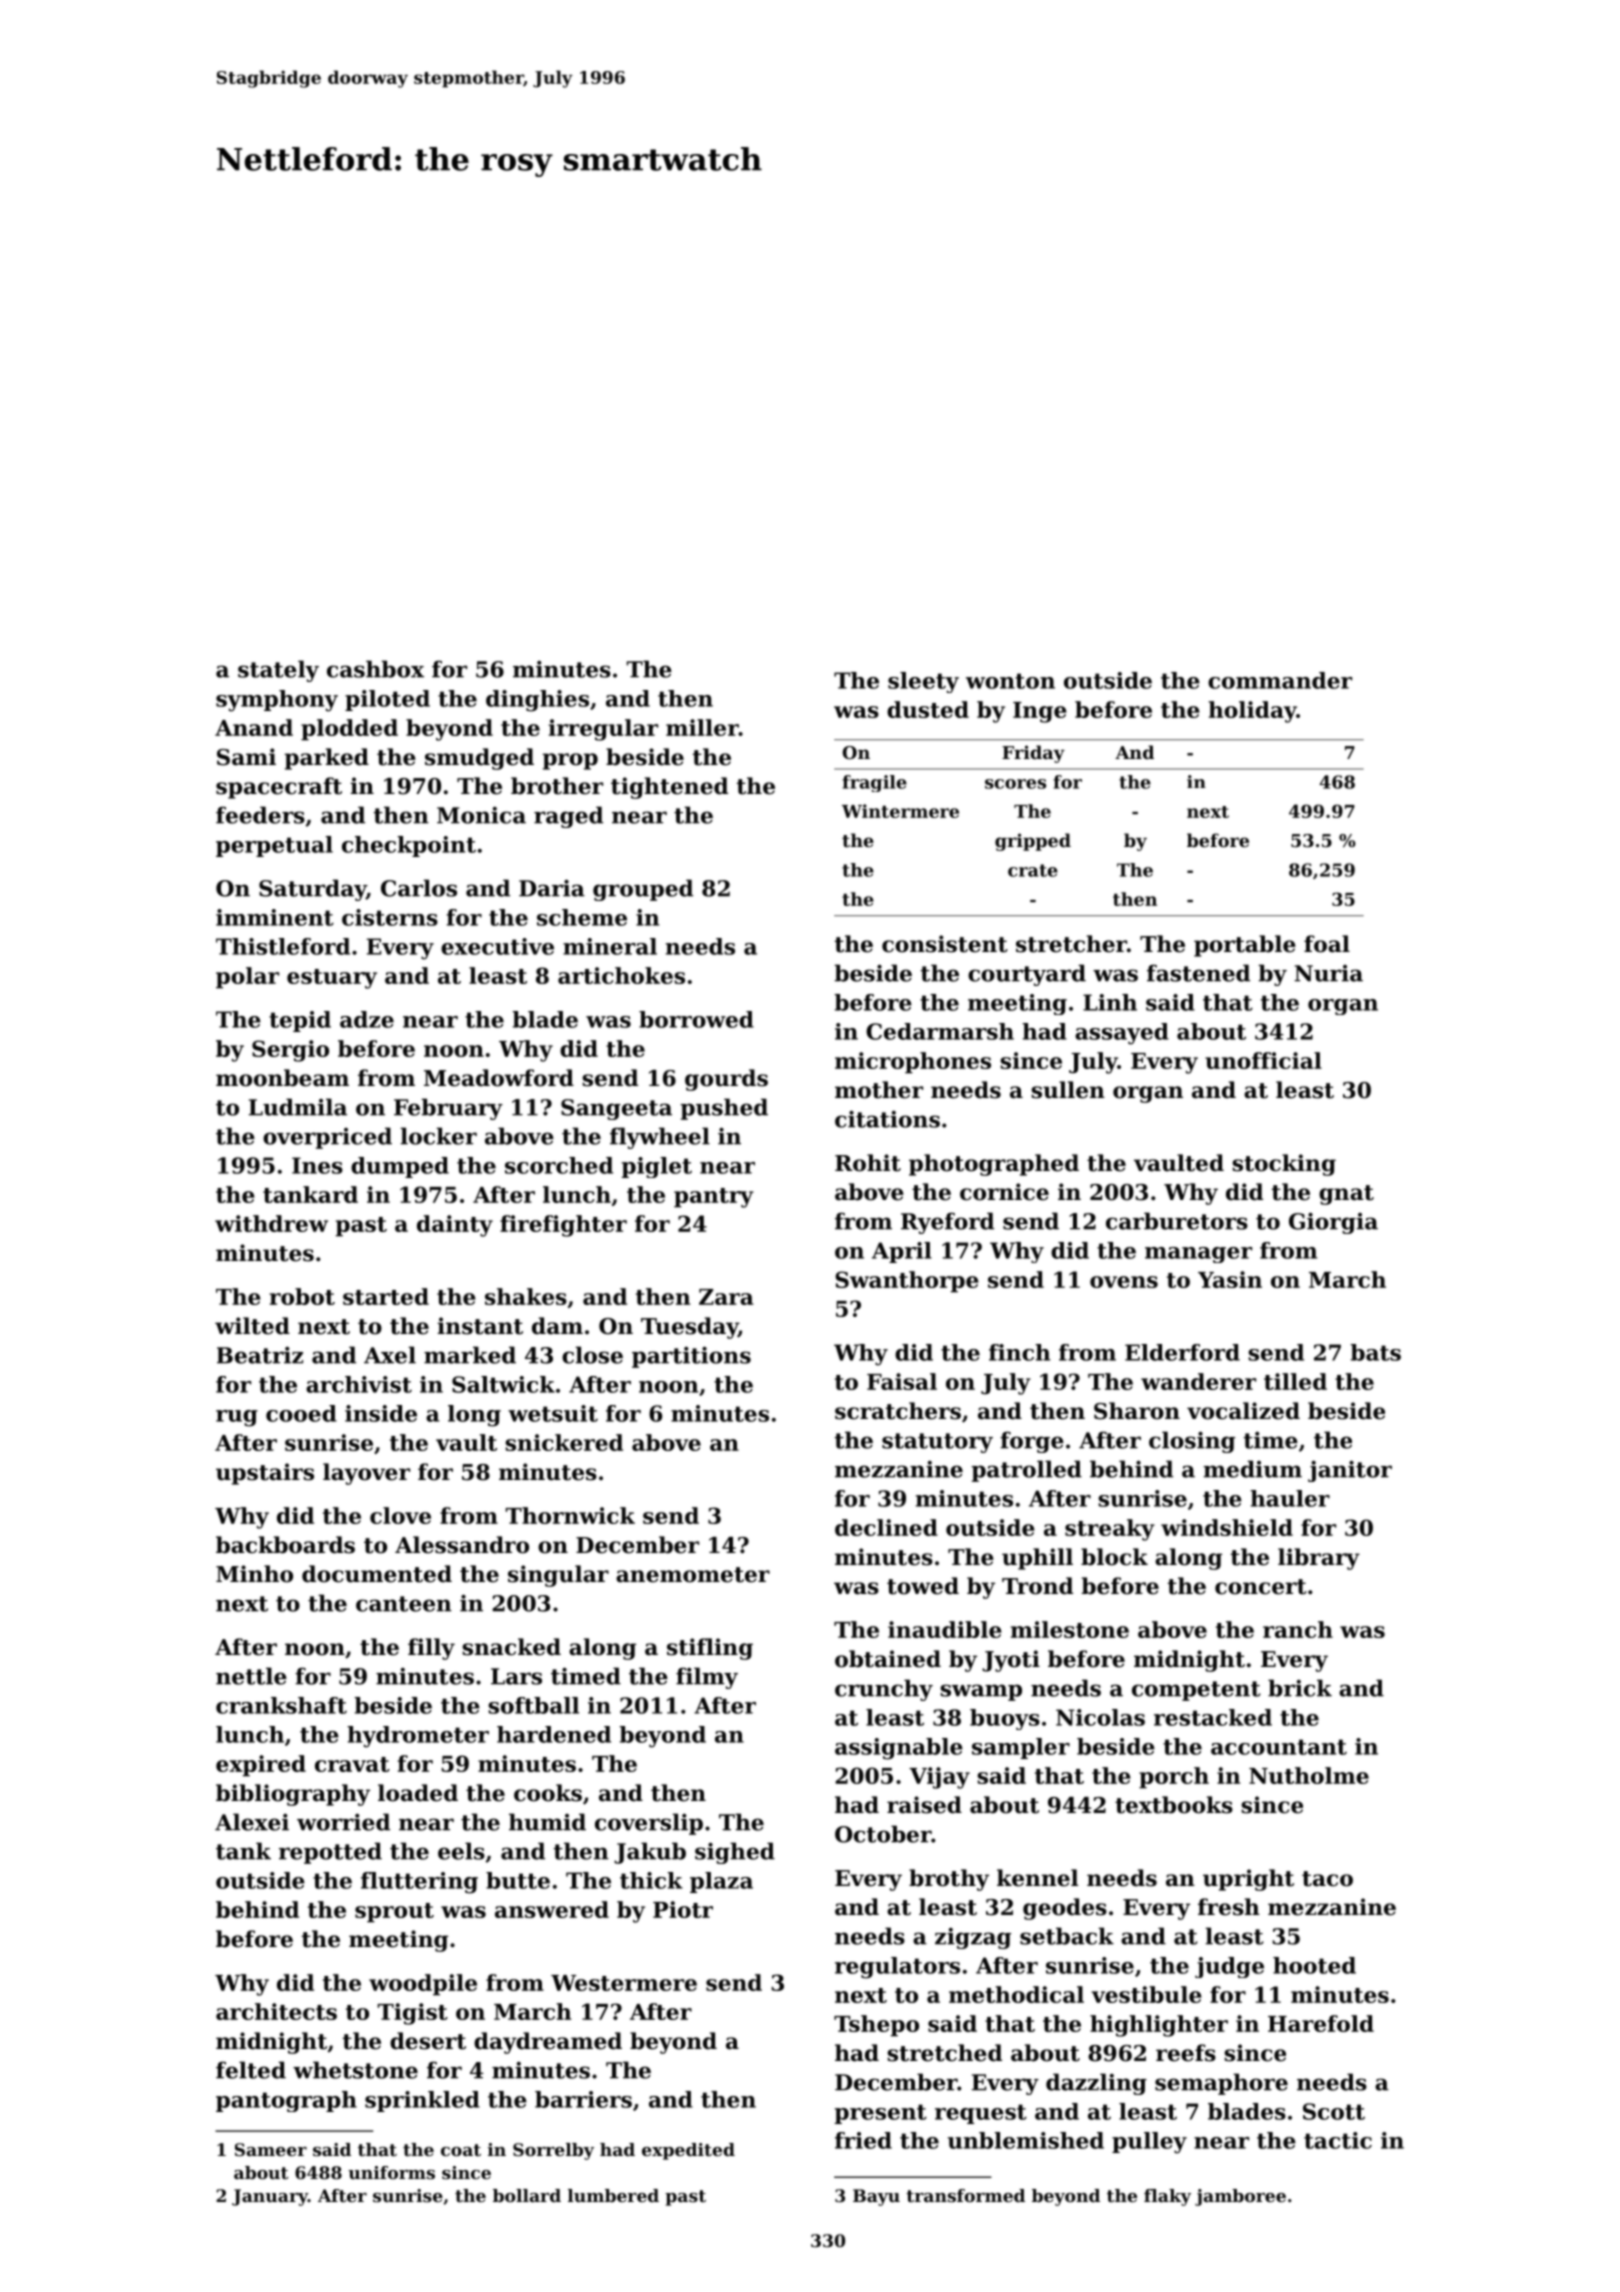  I want to click on Scott, so click(1334, 2111).
